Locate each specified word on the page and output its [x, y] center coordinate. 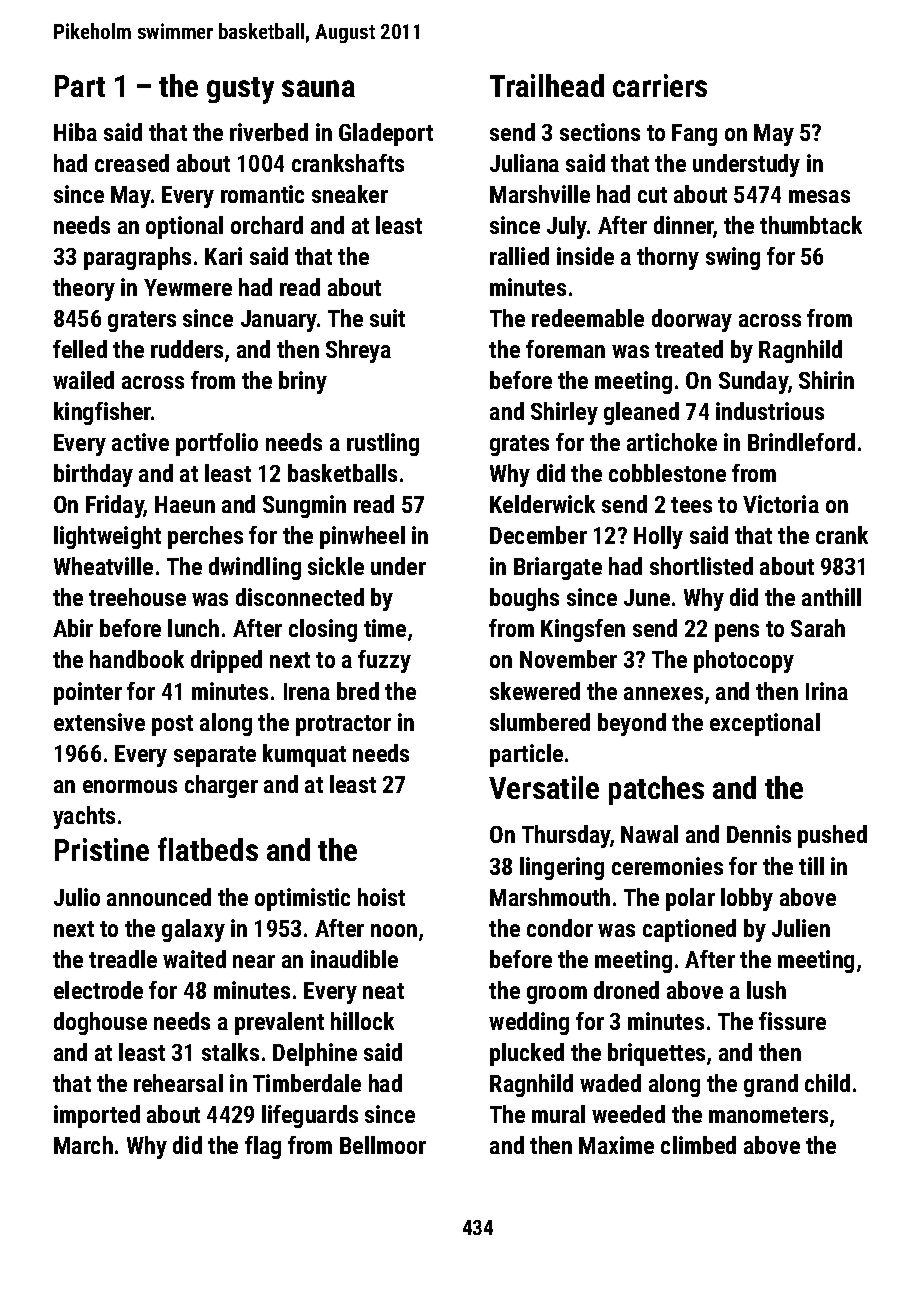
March [83, 1145]
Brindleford [801, 442]
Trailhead [547, 85]
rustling [383, 444]
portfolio [217, 444]
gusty [240, 90]
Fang [694, 135]
